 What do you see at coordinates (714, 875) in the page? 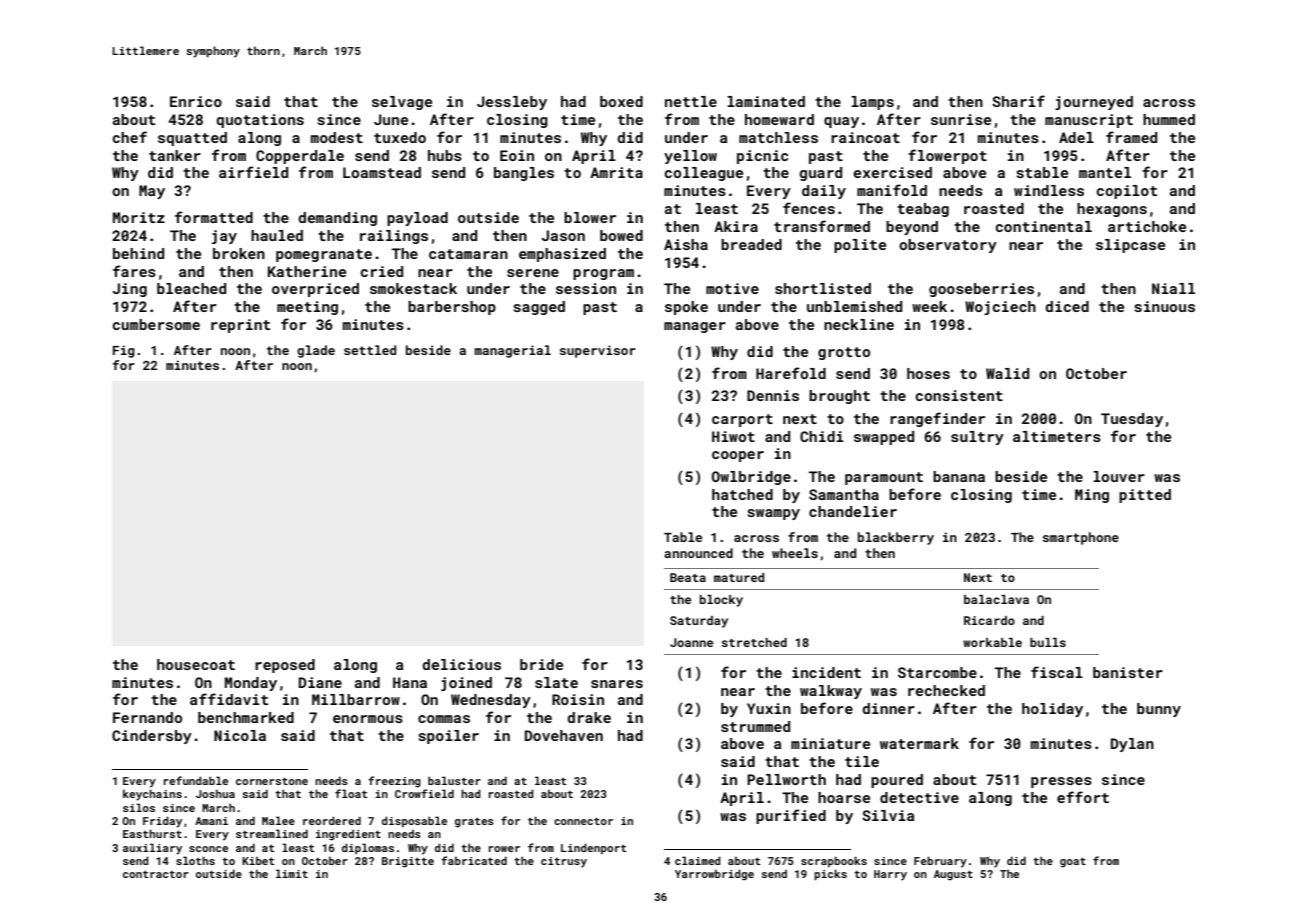
I see `Yarrowbridge` at bounding box center [714, 875].
